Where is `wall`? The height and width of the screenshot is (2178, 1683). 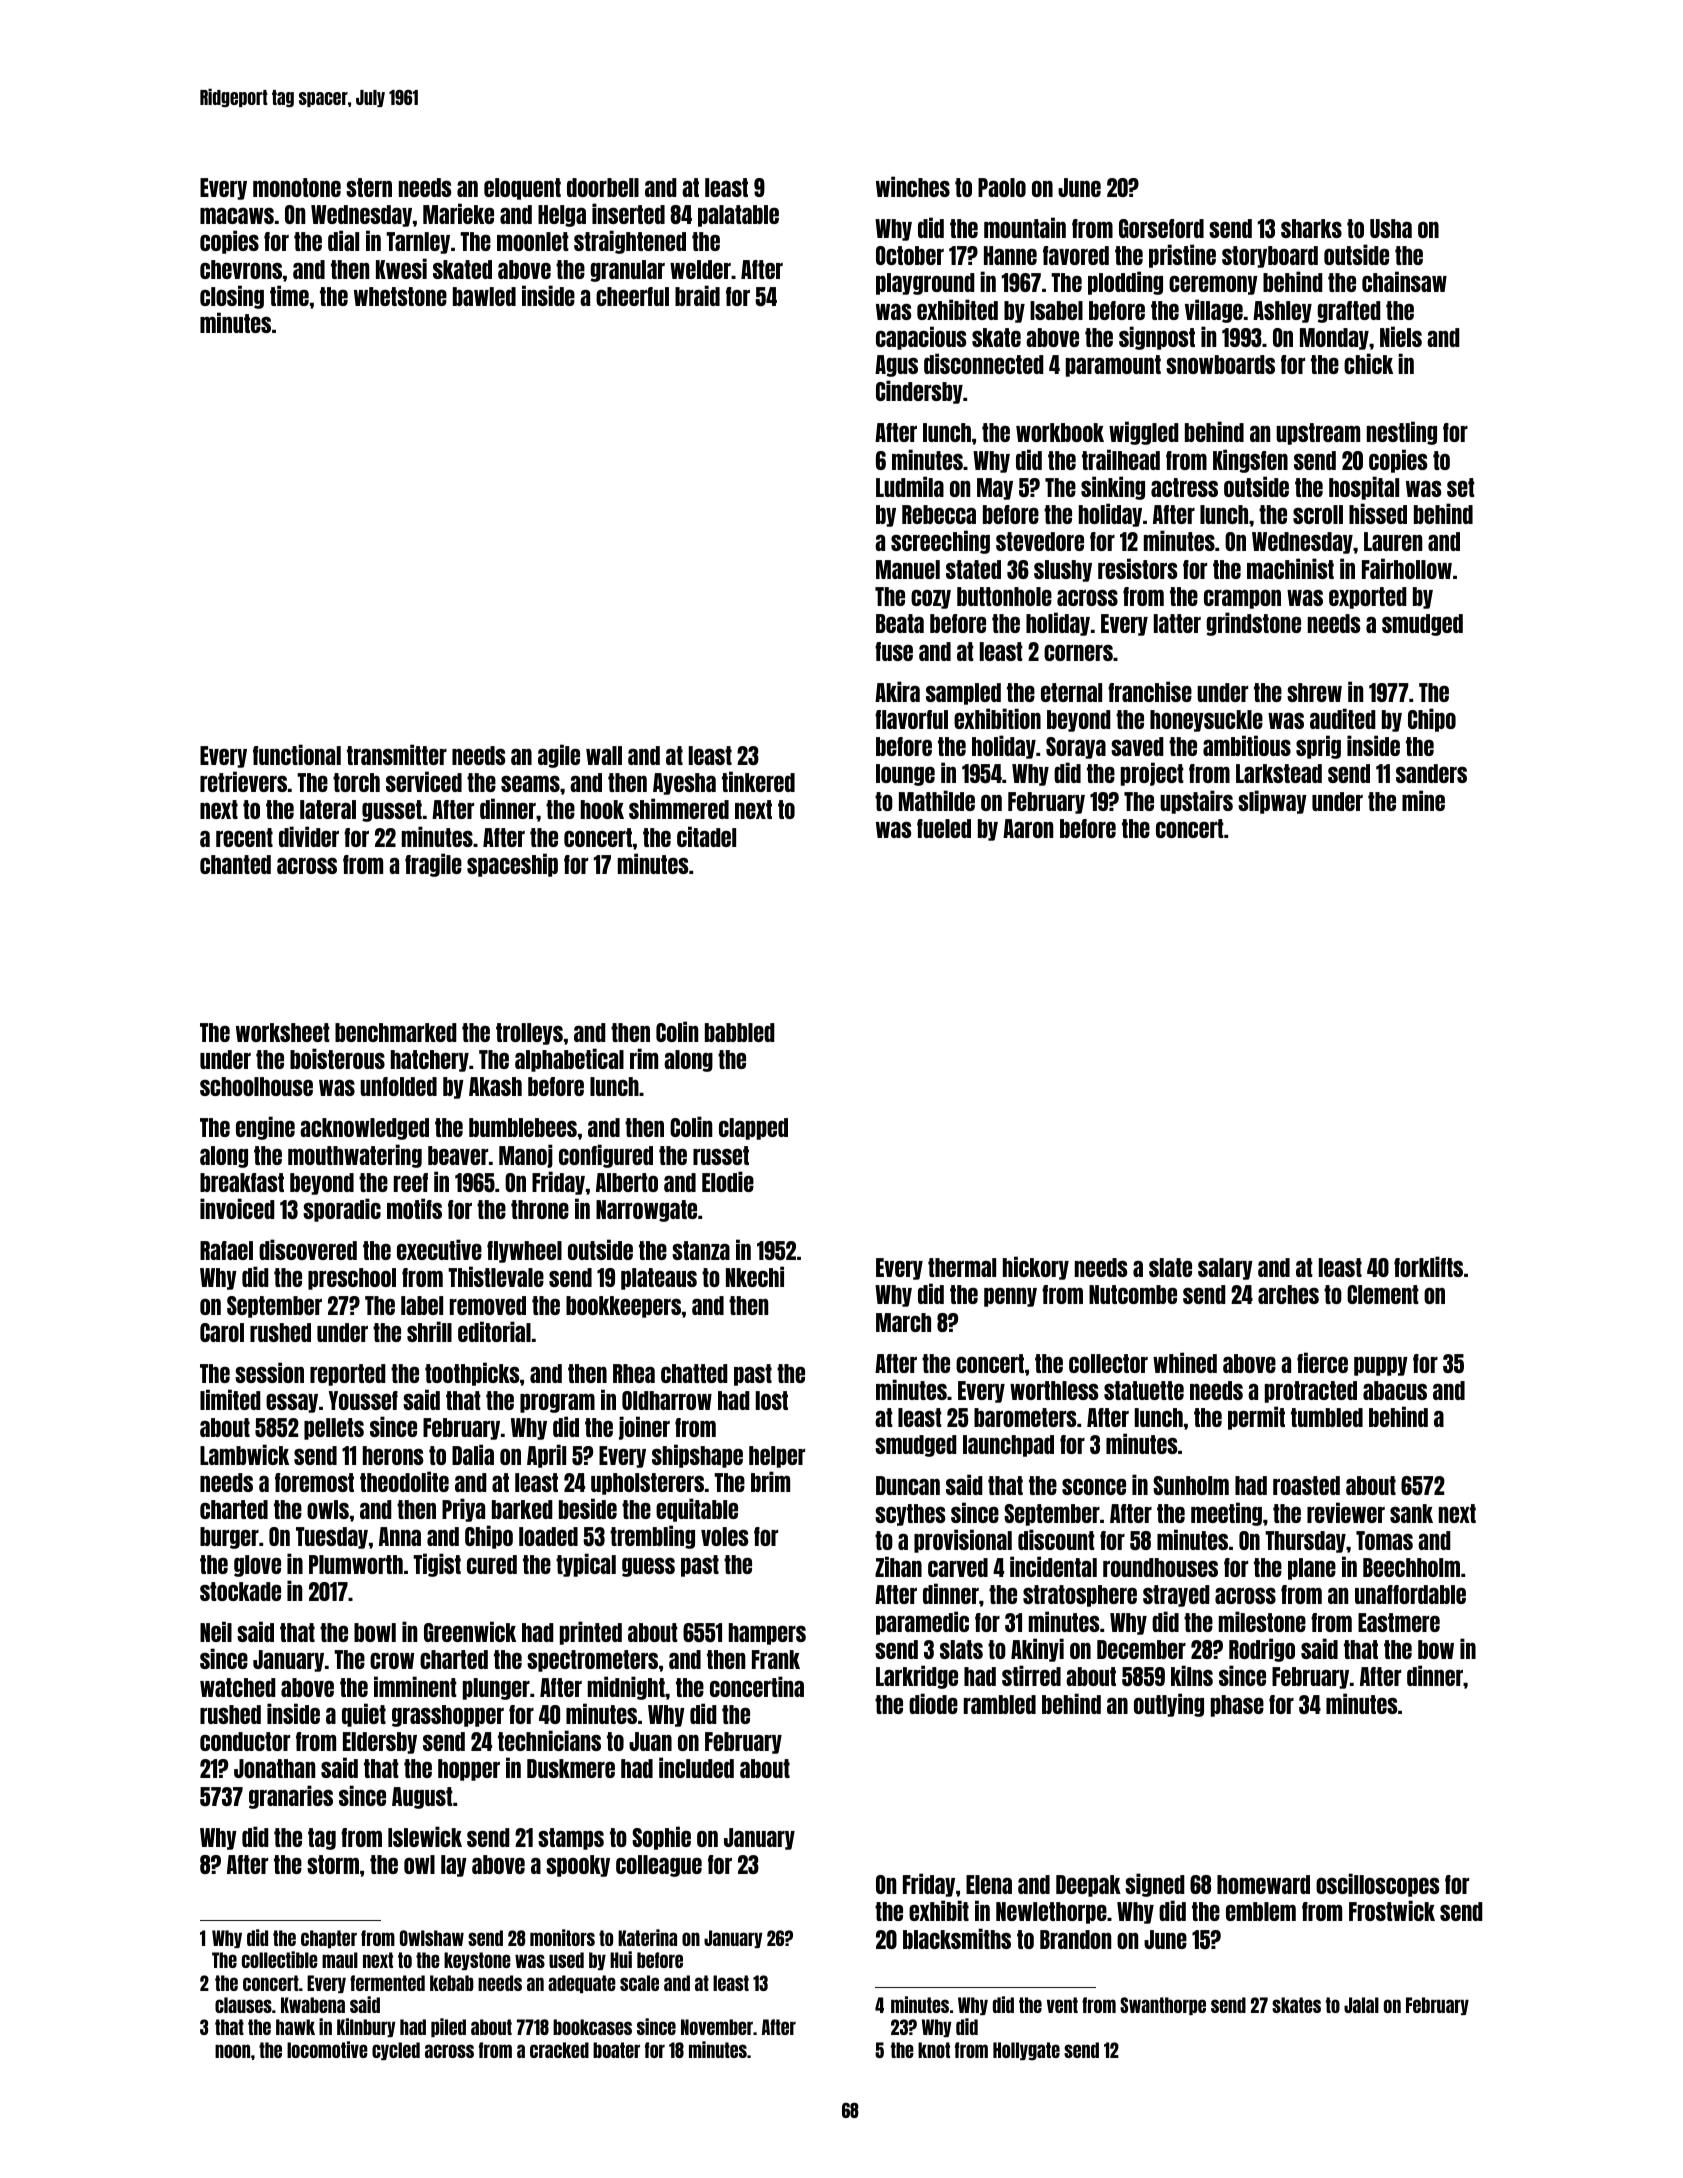 wall is located at coordinates (604, 755).
